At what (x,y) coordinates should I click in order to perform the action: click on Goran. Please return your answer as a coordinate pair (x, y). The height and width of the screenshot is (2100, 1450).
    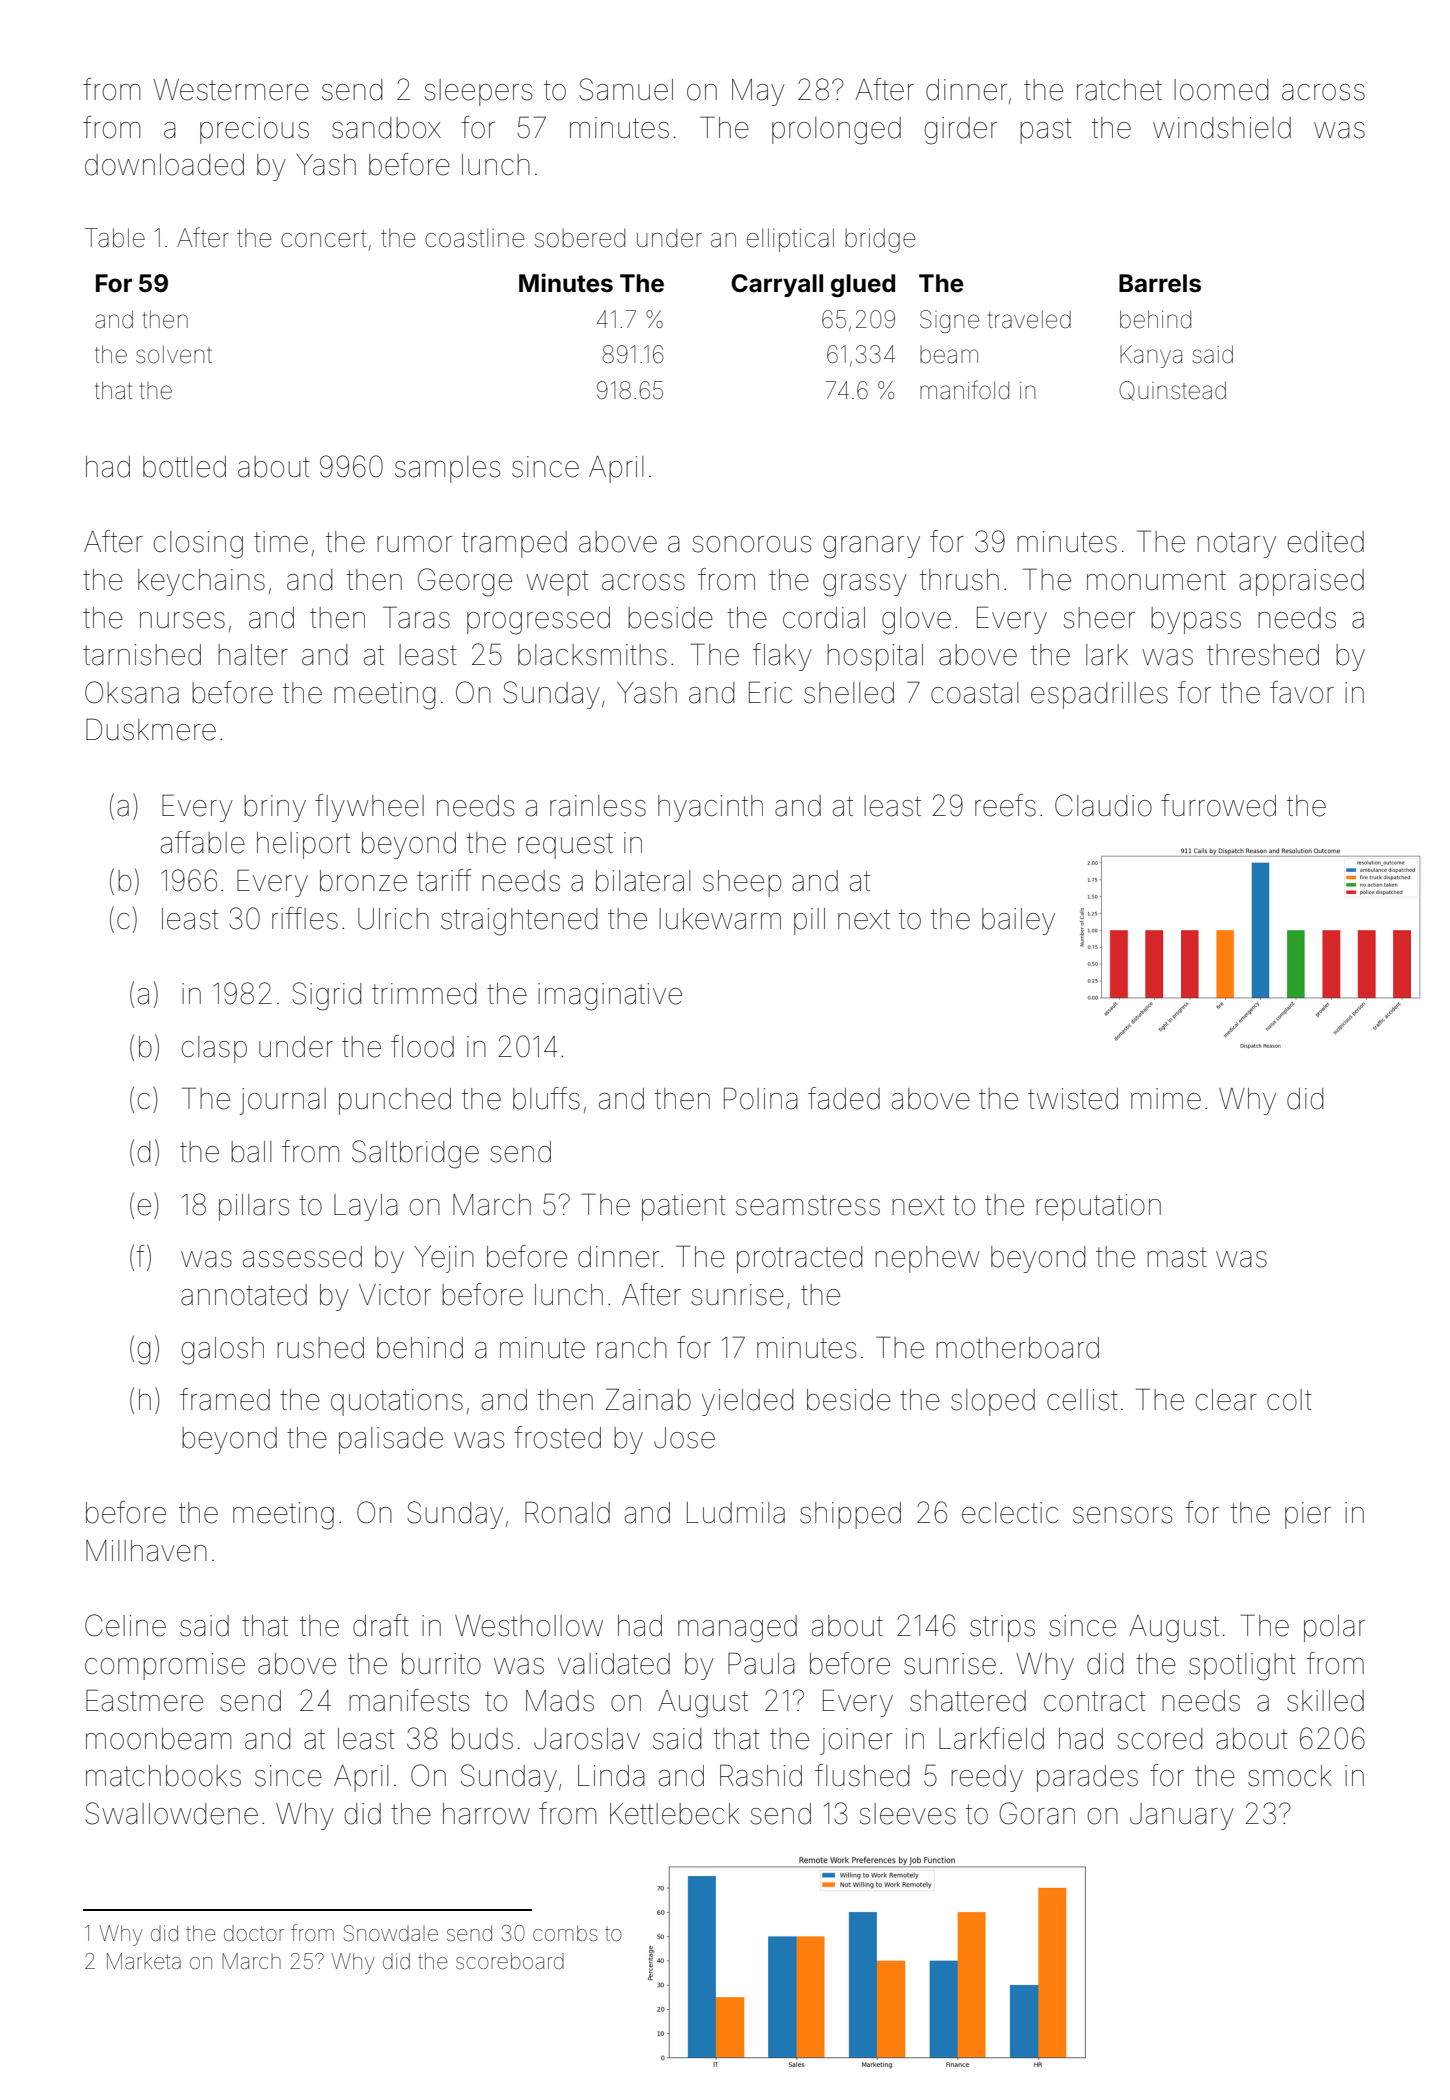
    Looking at the image, I should click on (1037, 1813).
